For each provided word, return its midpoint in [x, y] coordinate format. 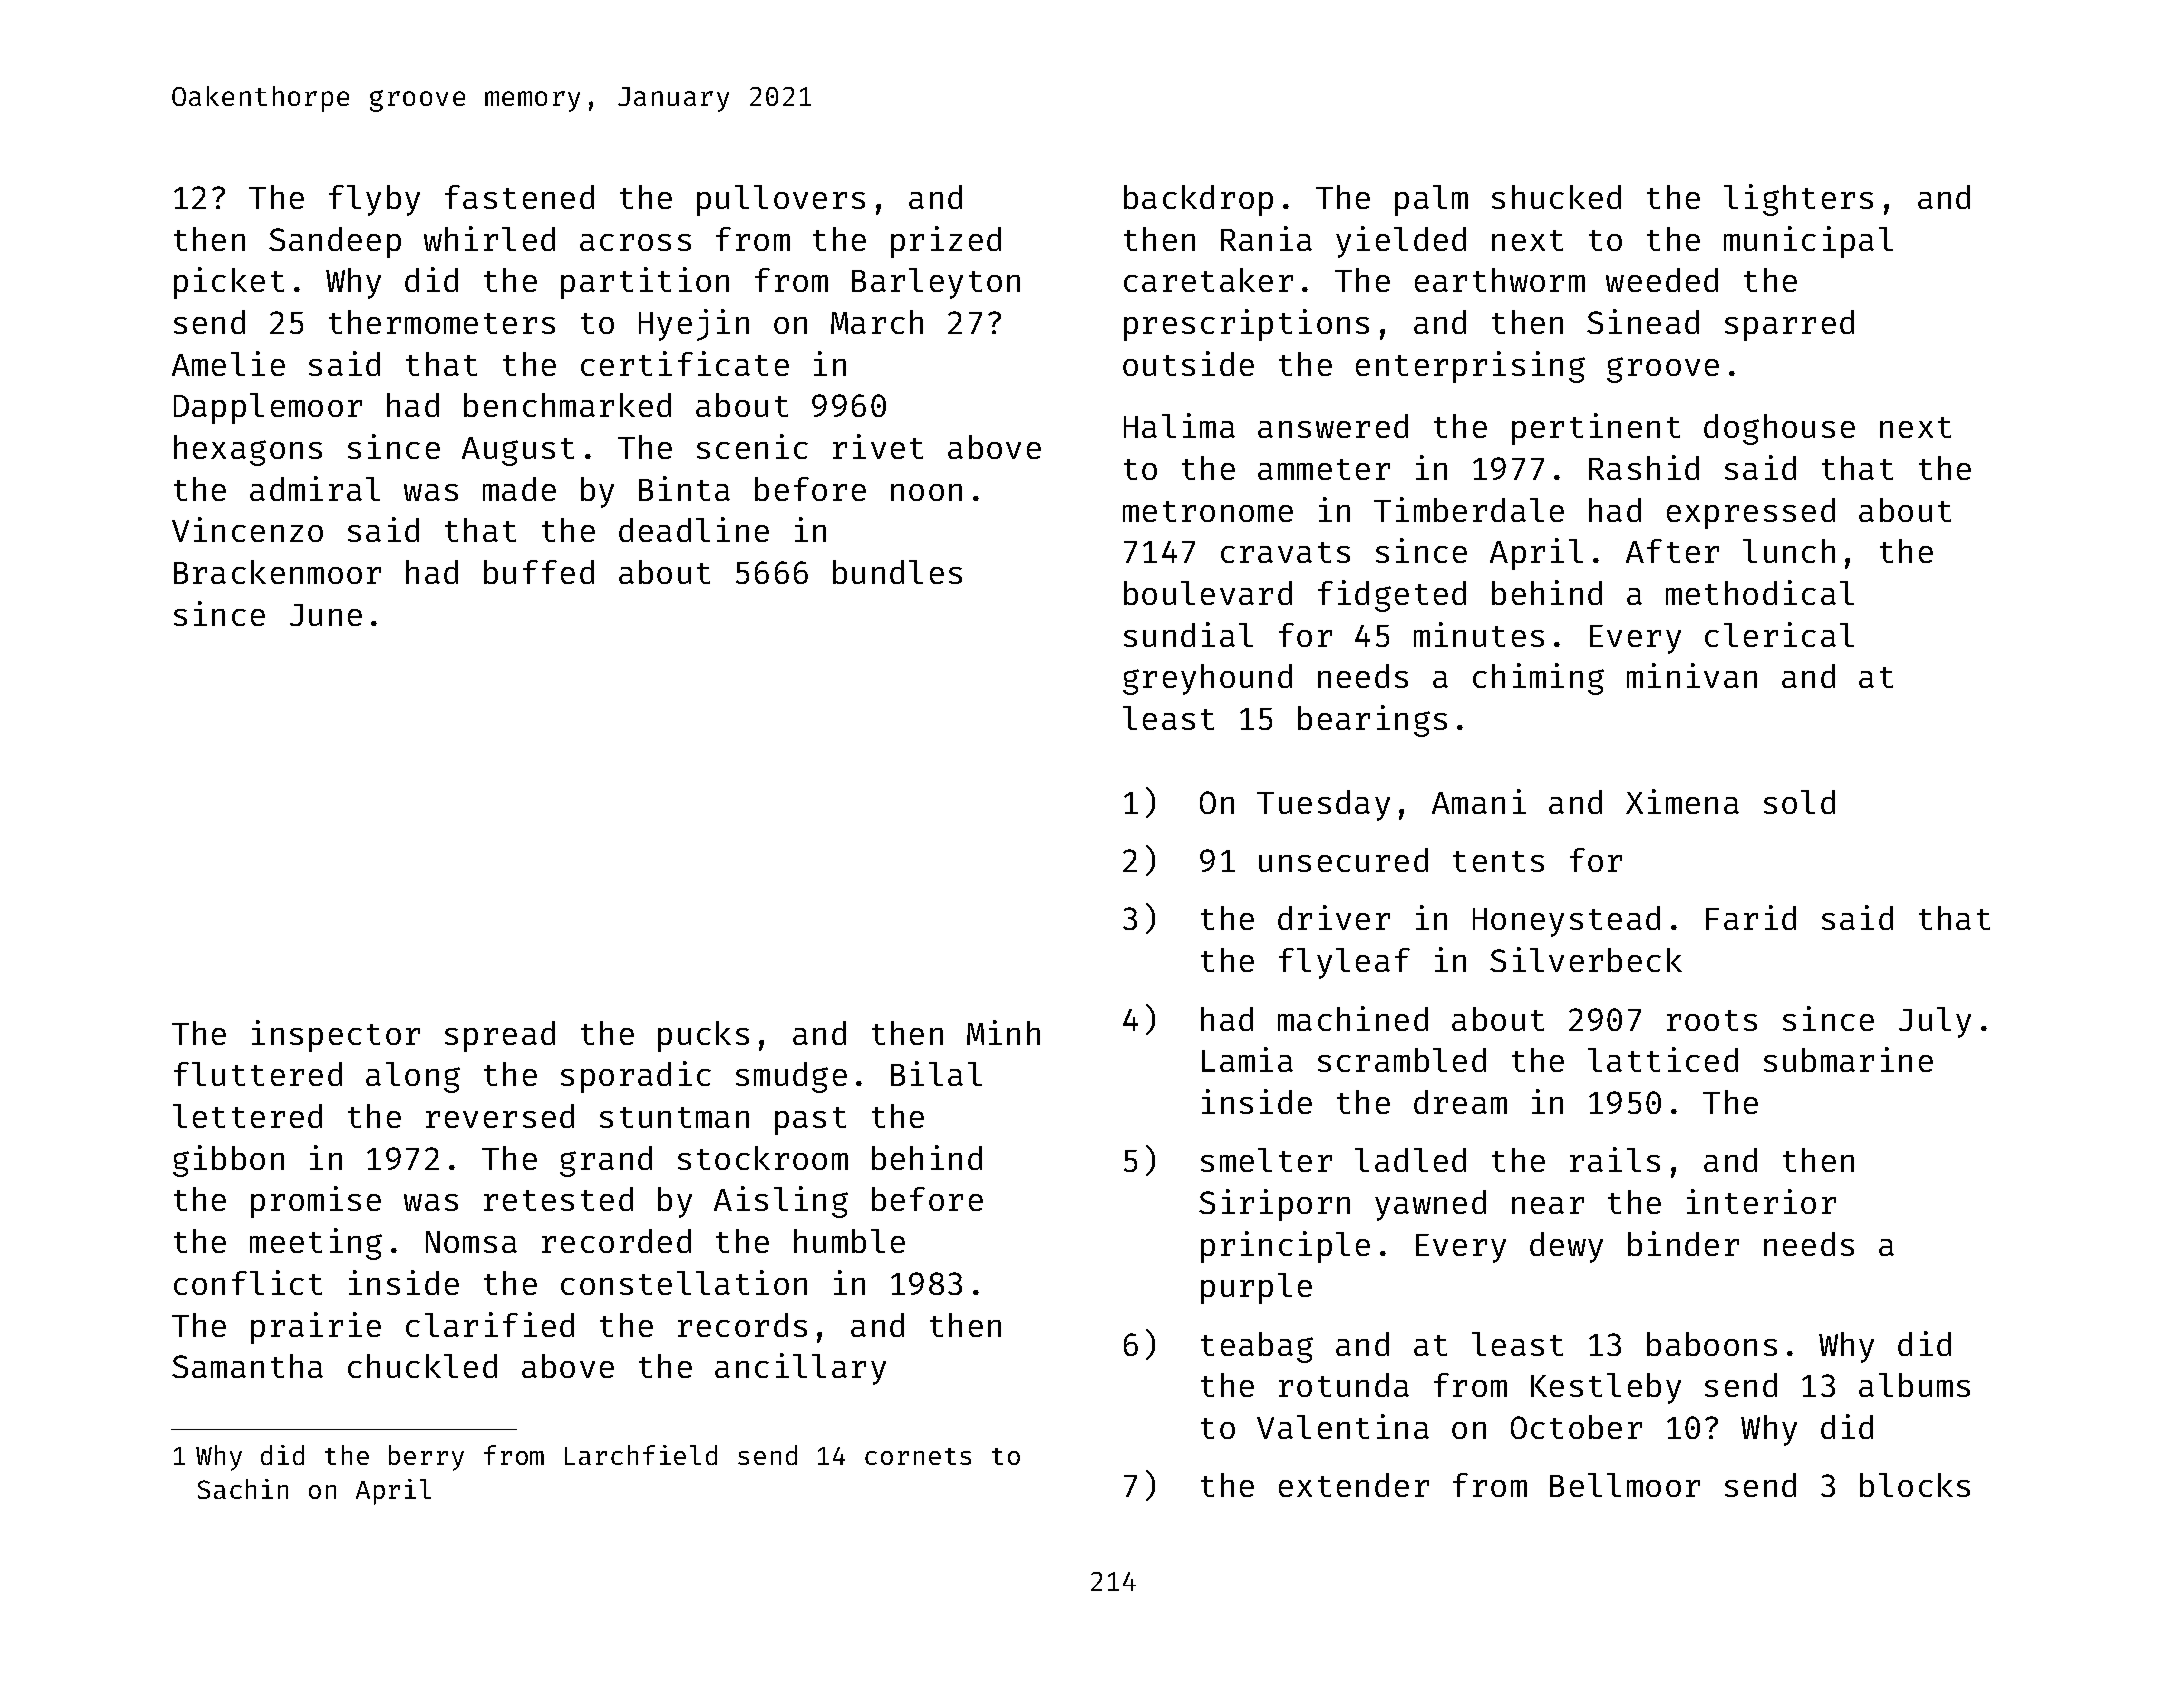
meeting [316, 1244]
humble [849, 1241]
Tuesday [1323, 805]
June [326, 615]
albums [1914, 1385]
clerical [1779, 634]
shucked [1556, 197]
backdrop [1198, 200]
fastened [519, 197]
